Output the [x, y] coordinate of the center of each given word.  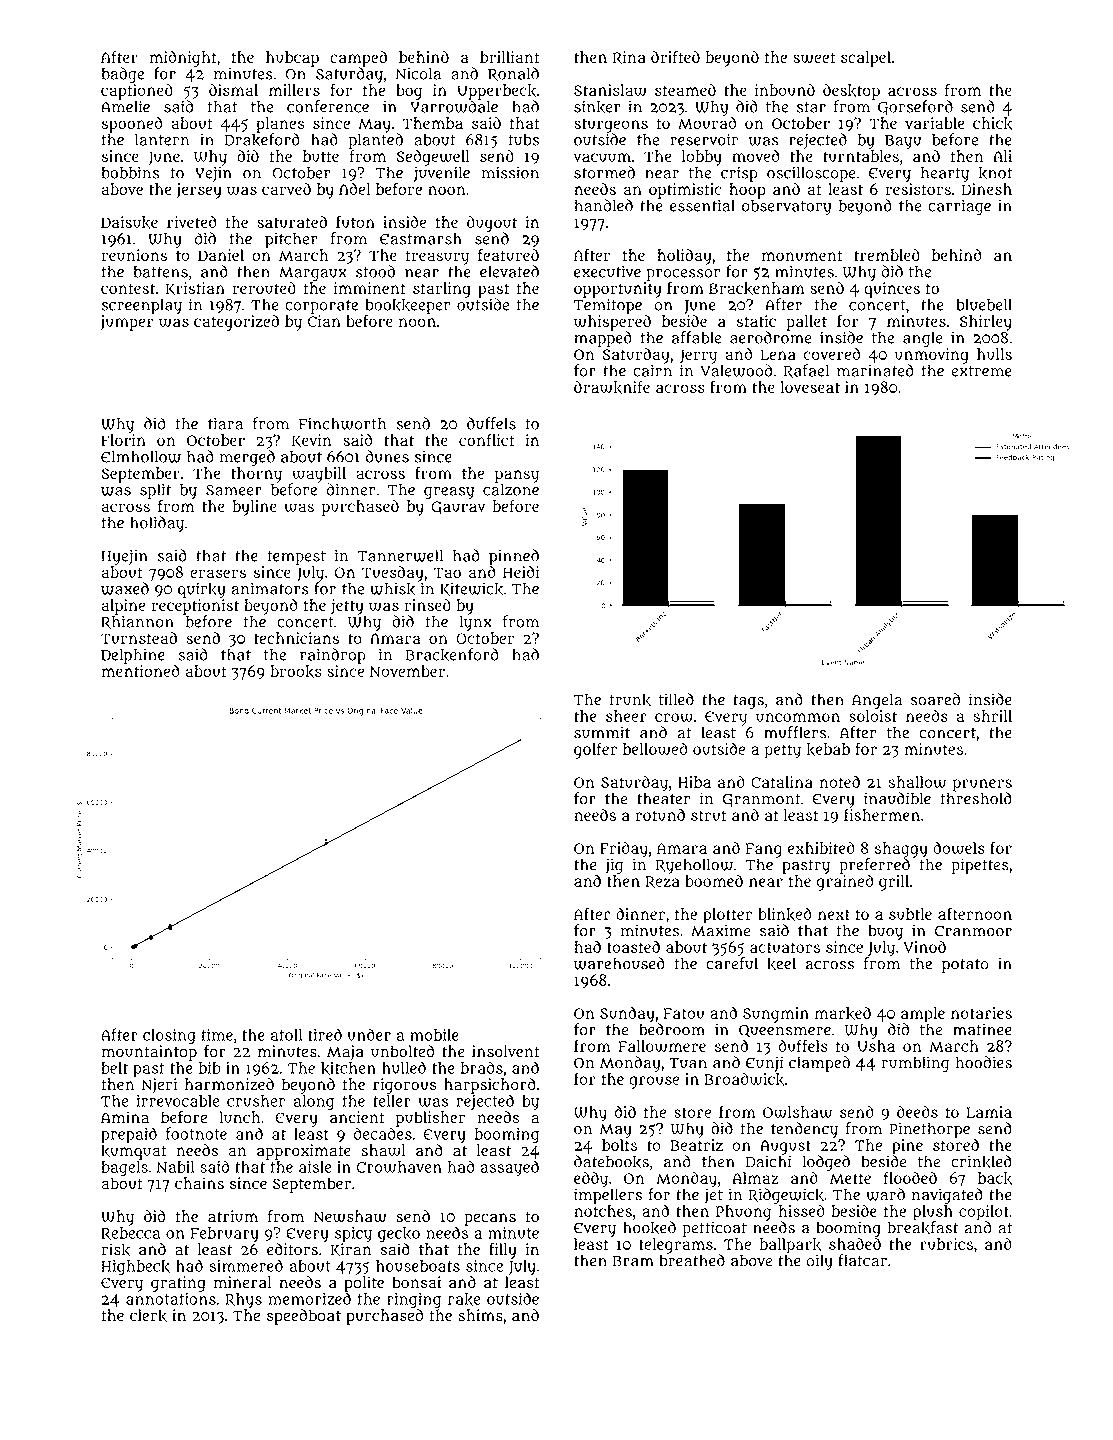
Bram [633, 1261]
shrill [993, 716]
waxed [125, 588]
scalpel [866, 59]
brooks [296, 671]
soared [935, 699]
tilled [676, 699]
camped [358, 59]
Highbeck [135, 1268]
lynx [476, 623]
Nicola [418, 73]
